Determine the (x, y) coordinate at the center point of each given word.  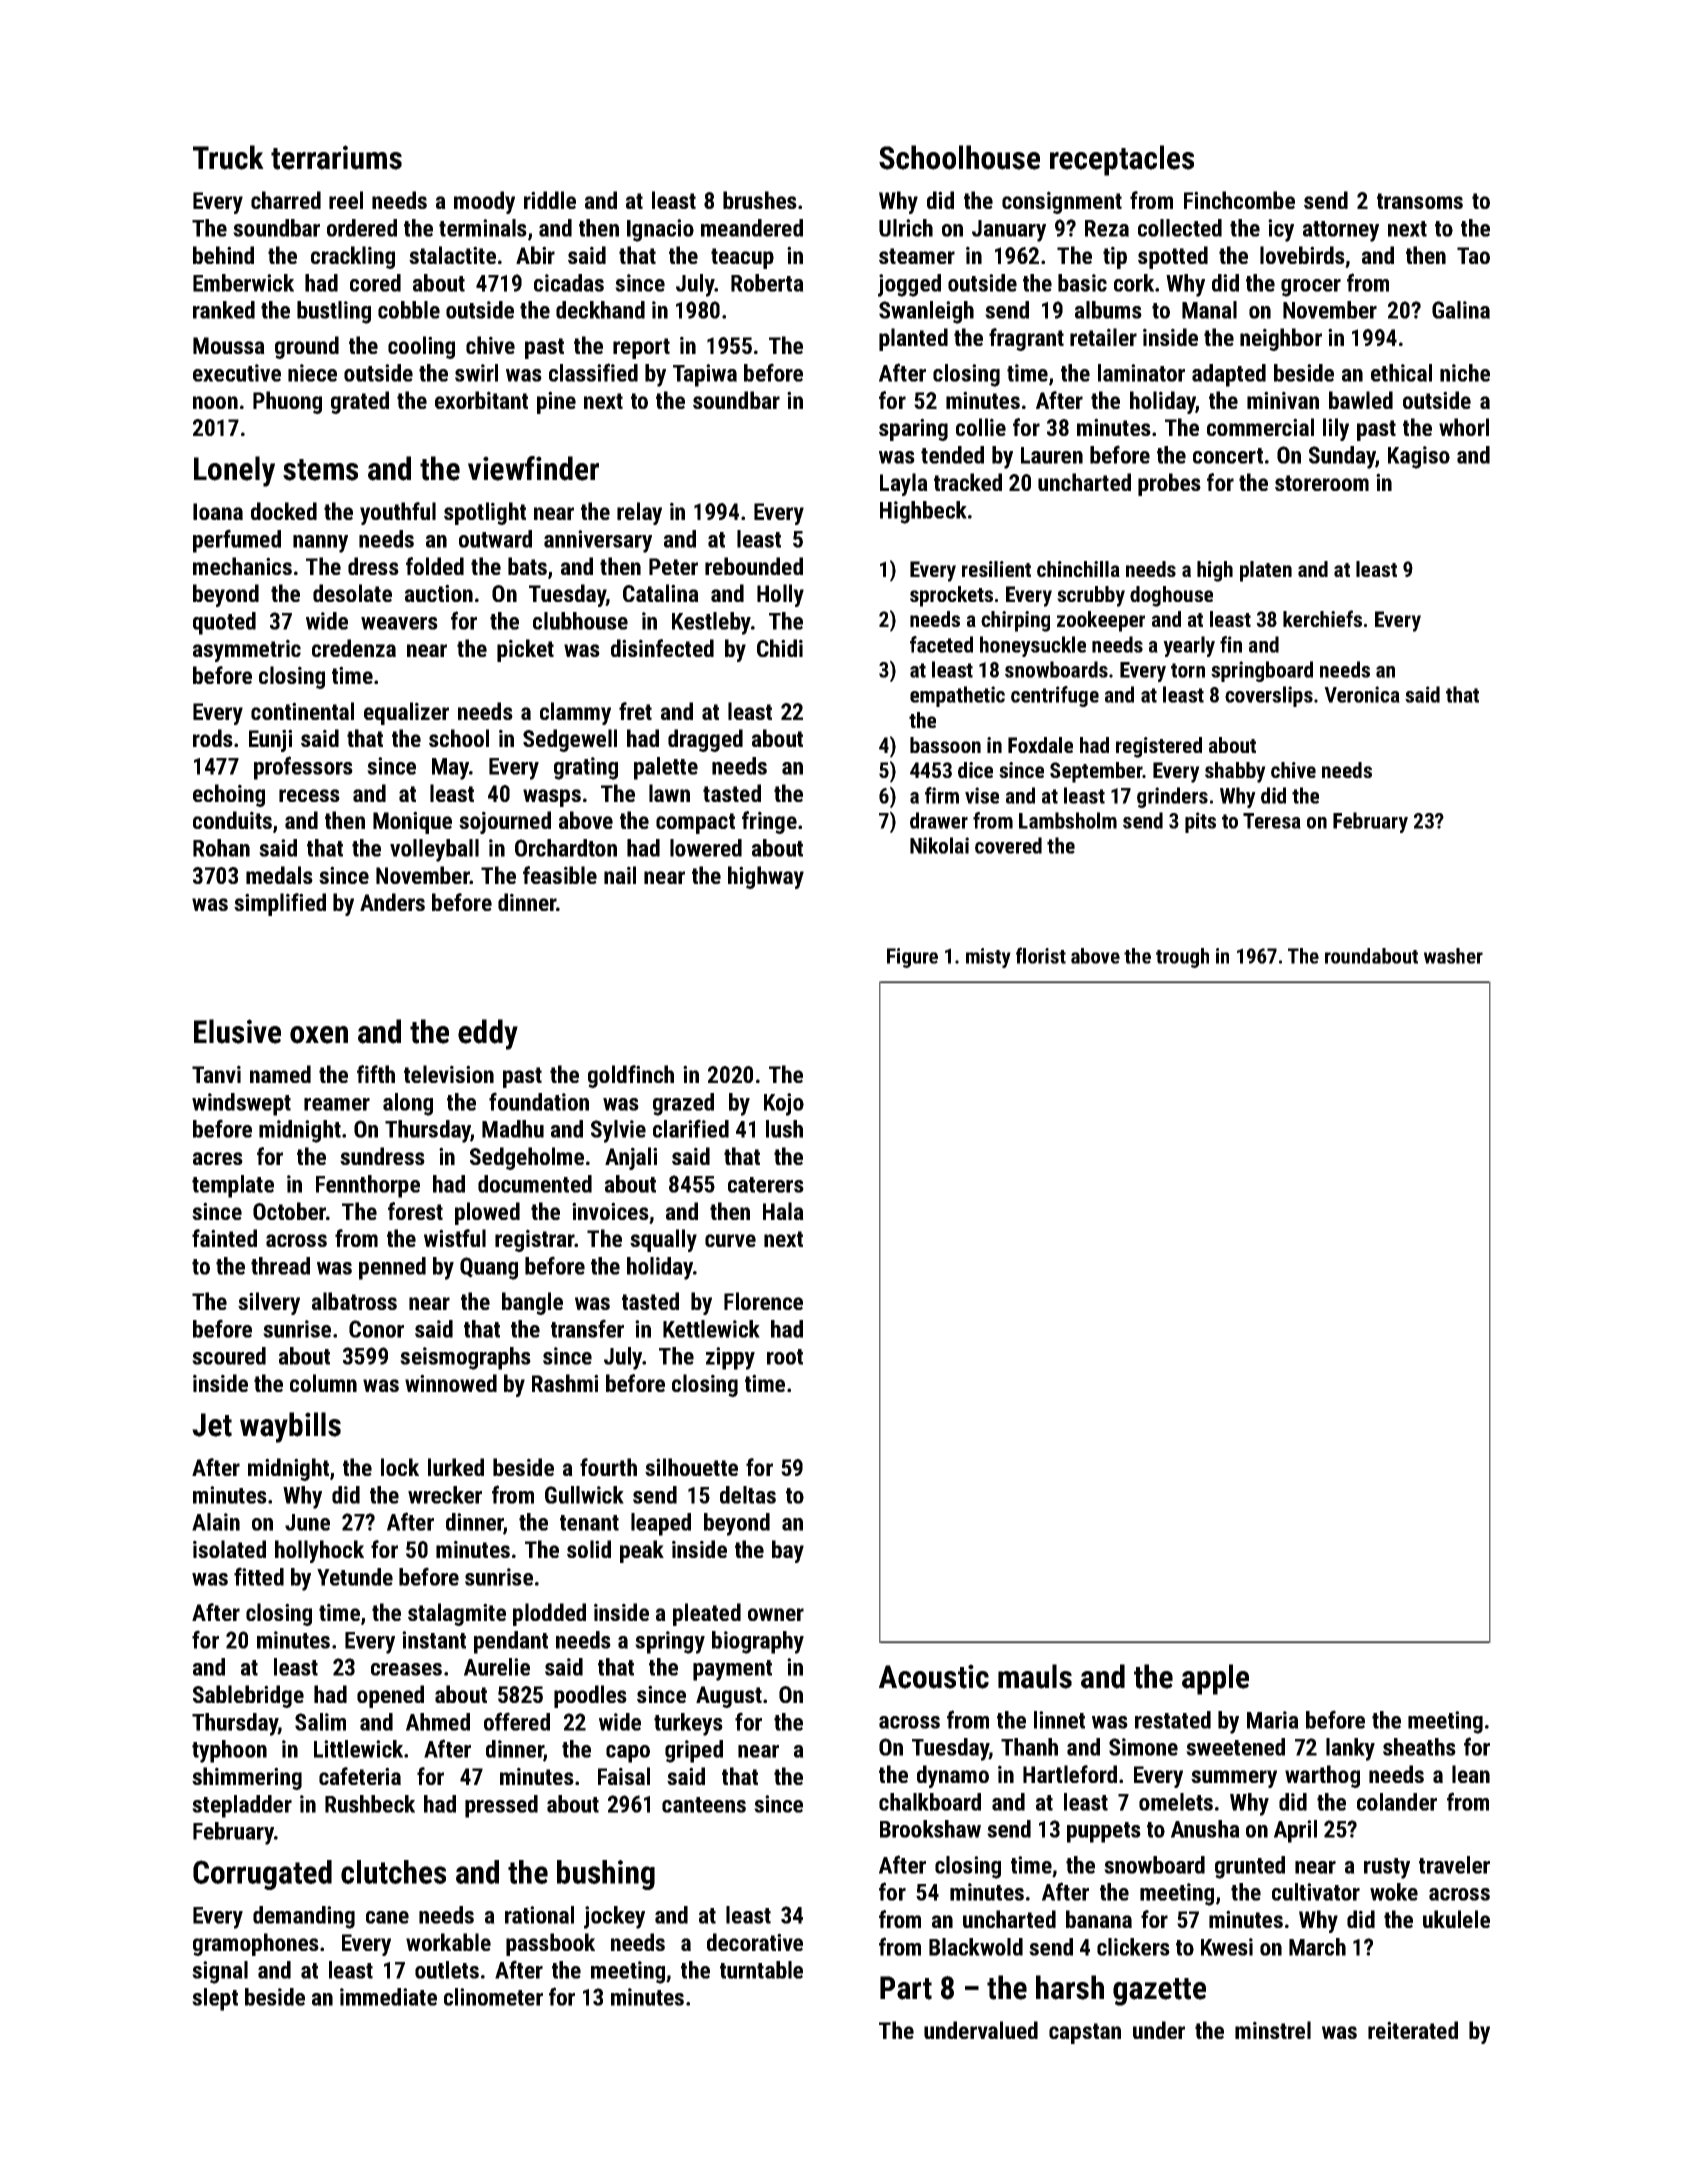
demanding (304, 1917)
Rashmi (565, 1383)
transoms (1420, 201)
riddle (550, 200)
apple (1215, 1679)
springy (670, 1642)
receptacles (1122, 160)
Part (906, 1988)
